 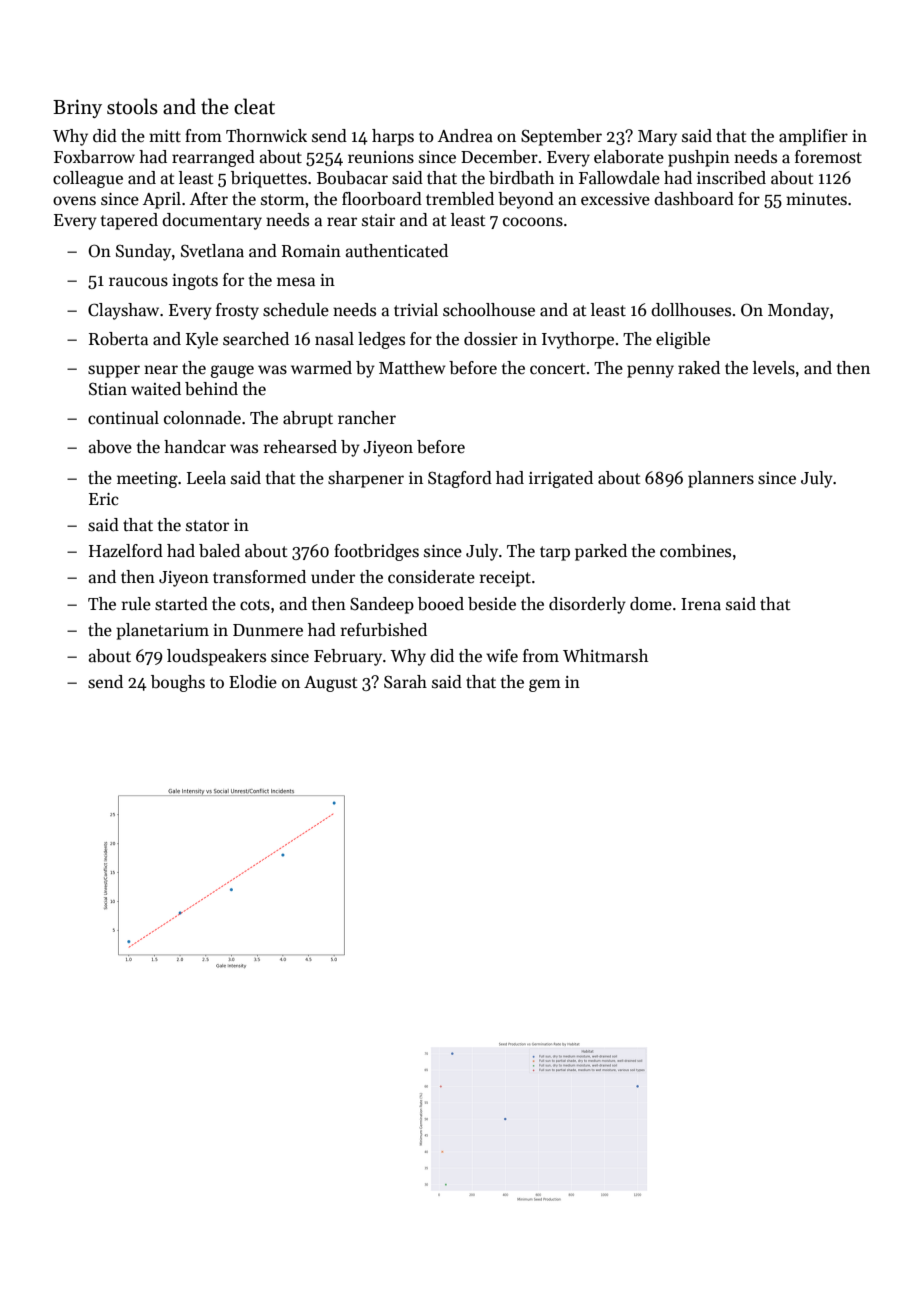 I want to click on Andrea, so click(x=465, y=136).
